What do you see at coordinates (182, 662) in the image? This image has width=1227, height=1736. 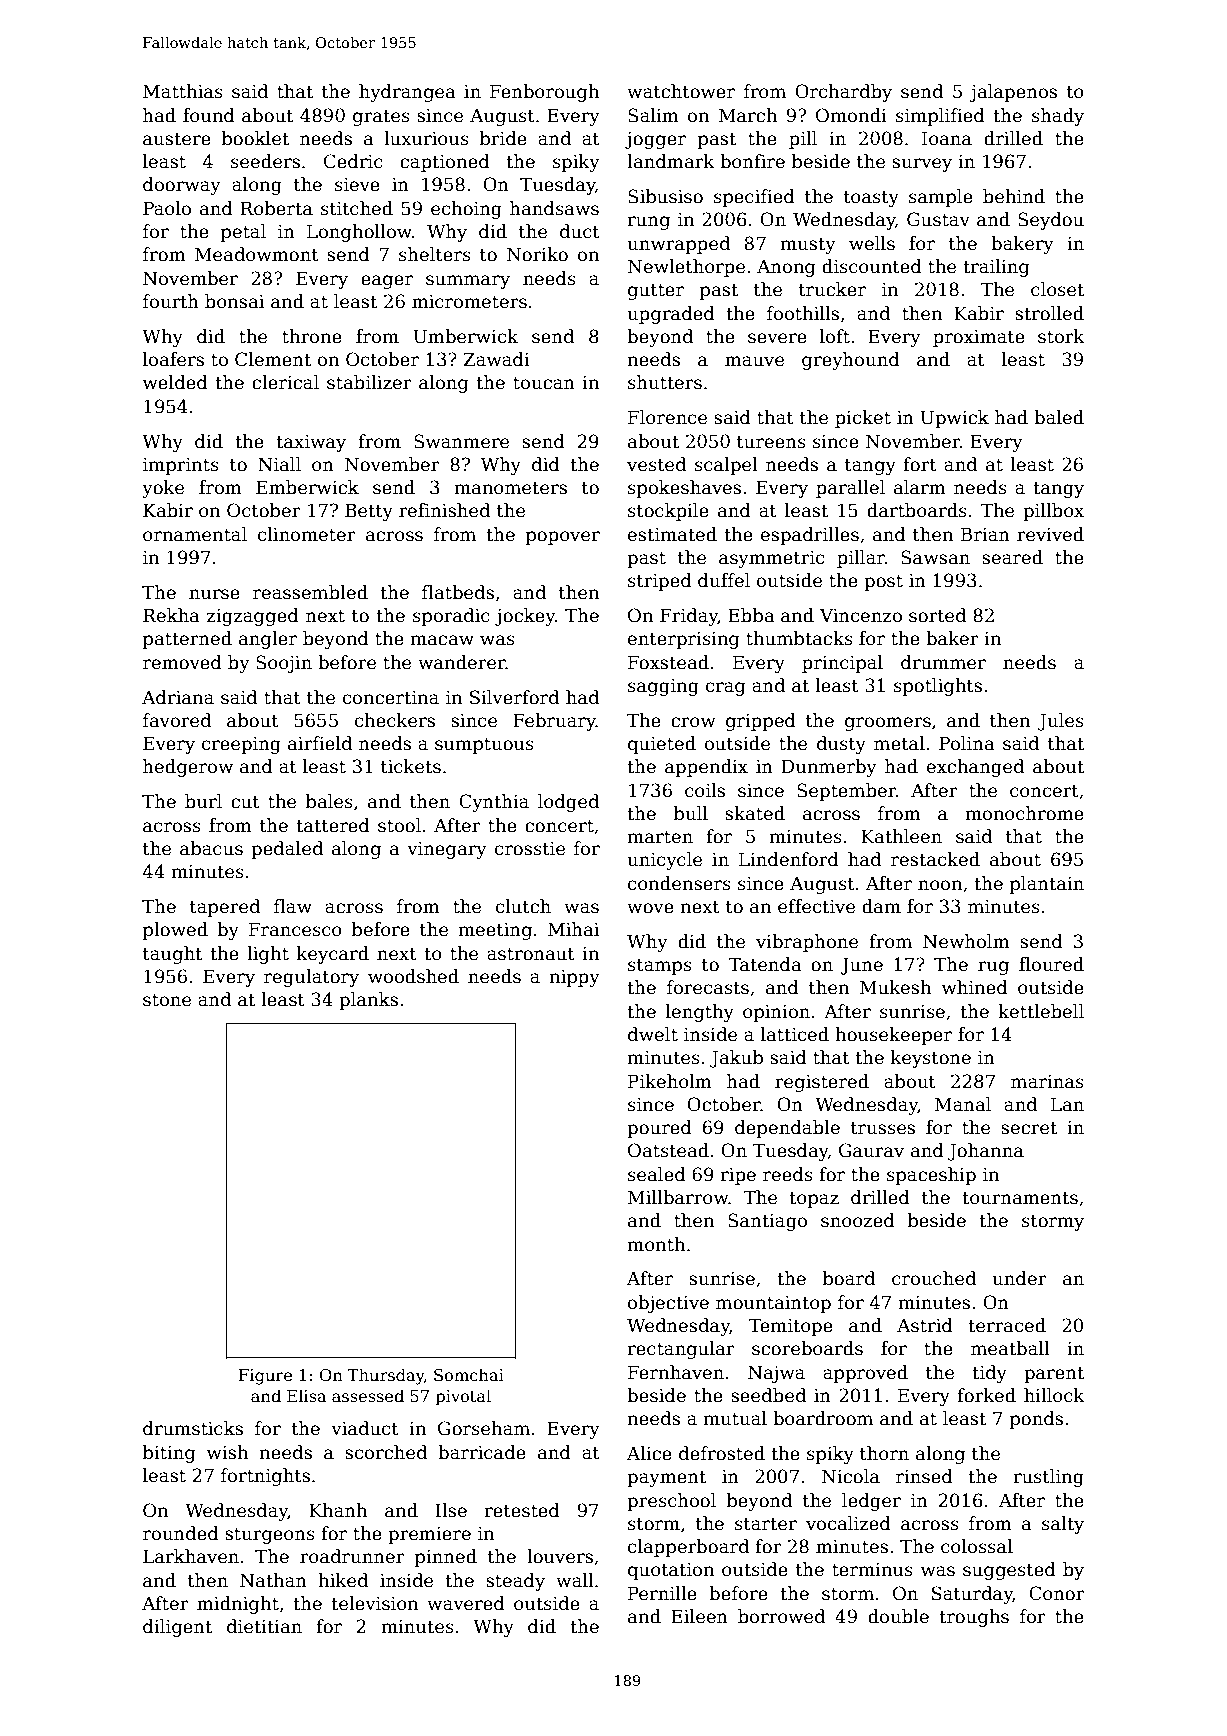 I see `removed` at bounding box center [182, 662].
